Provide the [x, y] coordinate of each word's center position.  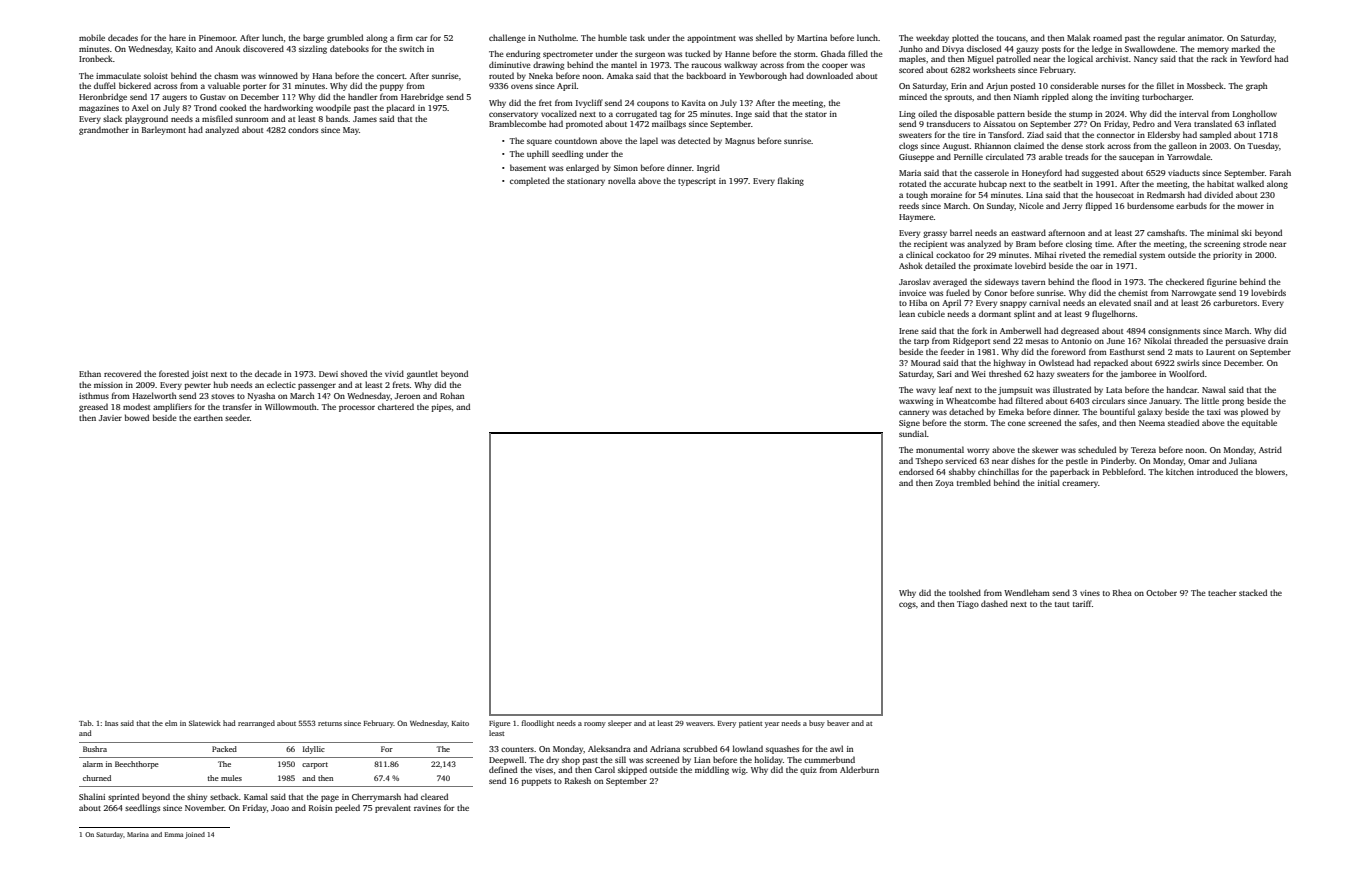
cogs [907, 605]
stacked [1253, 592]
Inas [111, 723]
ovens [522, 86]
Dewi [328, 374]
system [1152, 256]
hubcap [993, 184]
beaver [838, 723]
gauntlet [422, 374]
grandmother [104, 130]
